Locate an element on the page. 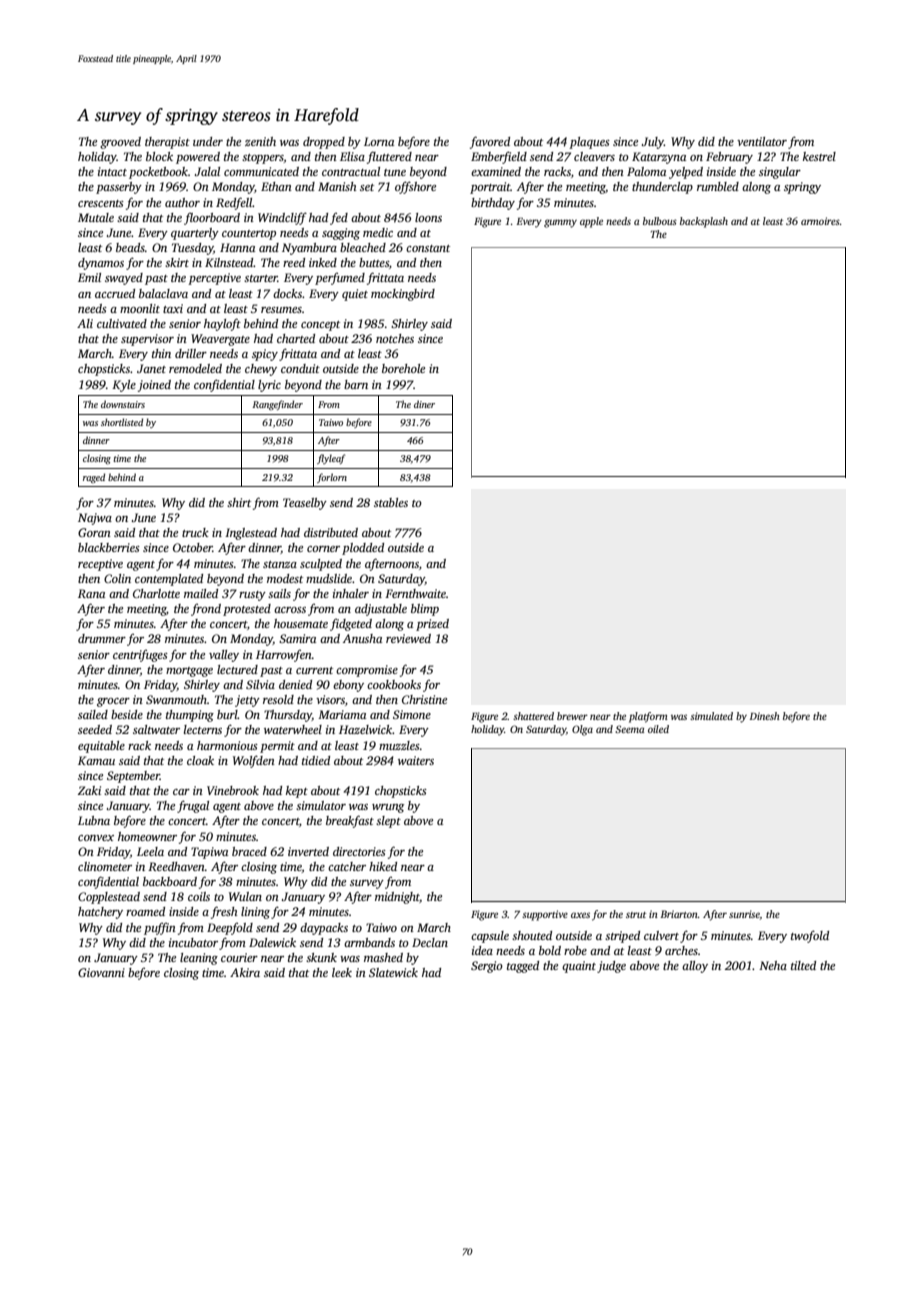  denied is located at coordinates (295, 684).
